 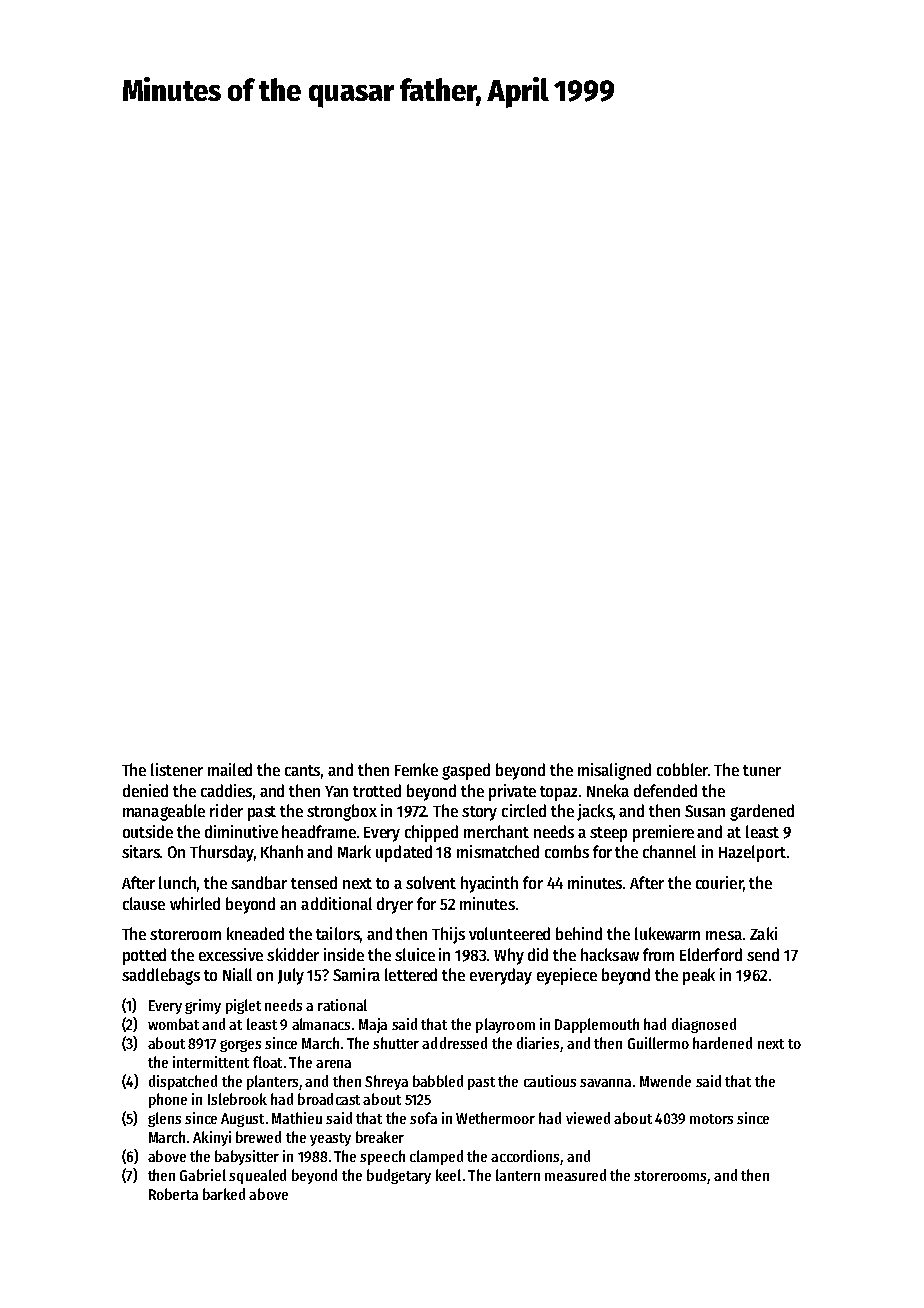 I want to click on keel, so click(x=448, y=1175).
